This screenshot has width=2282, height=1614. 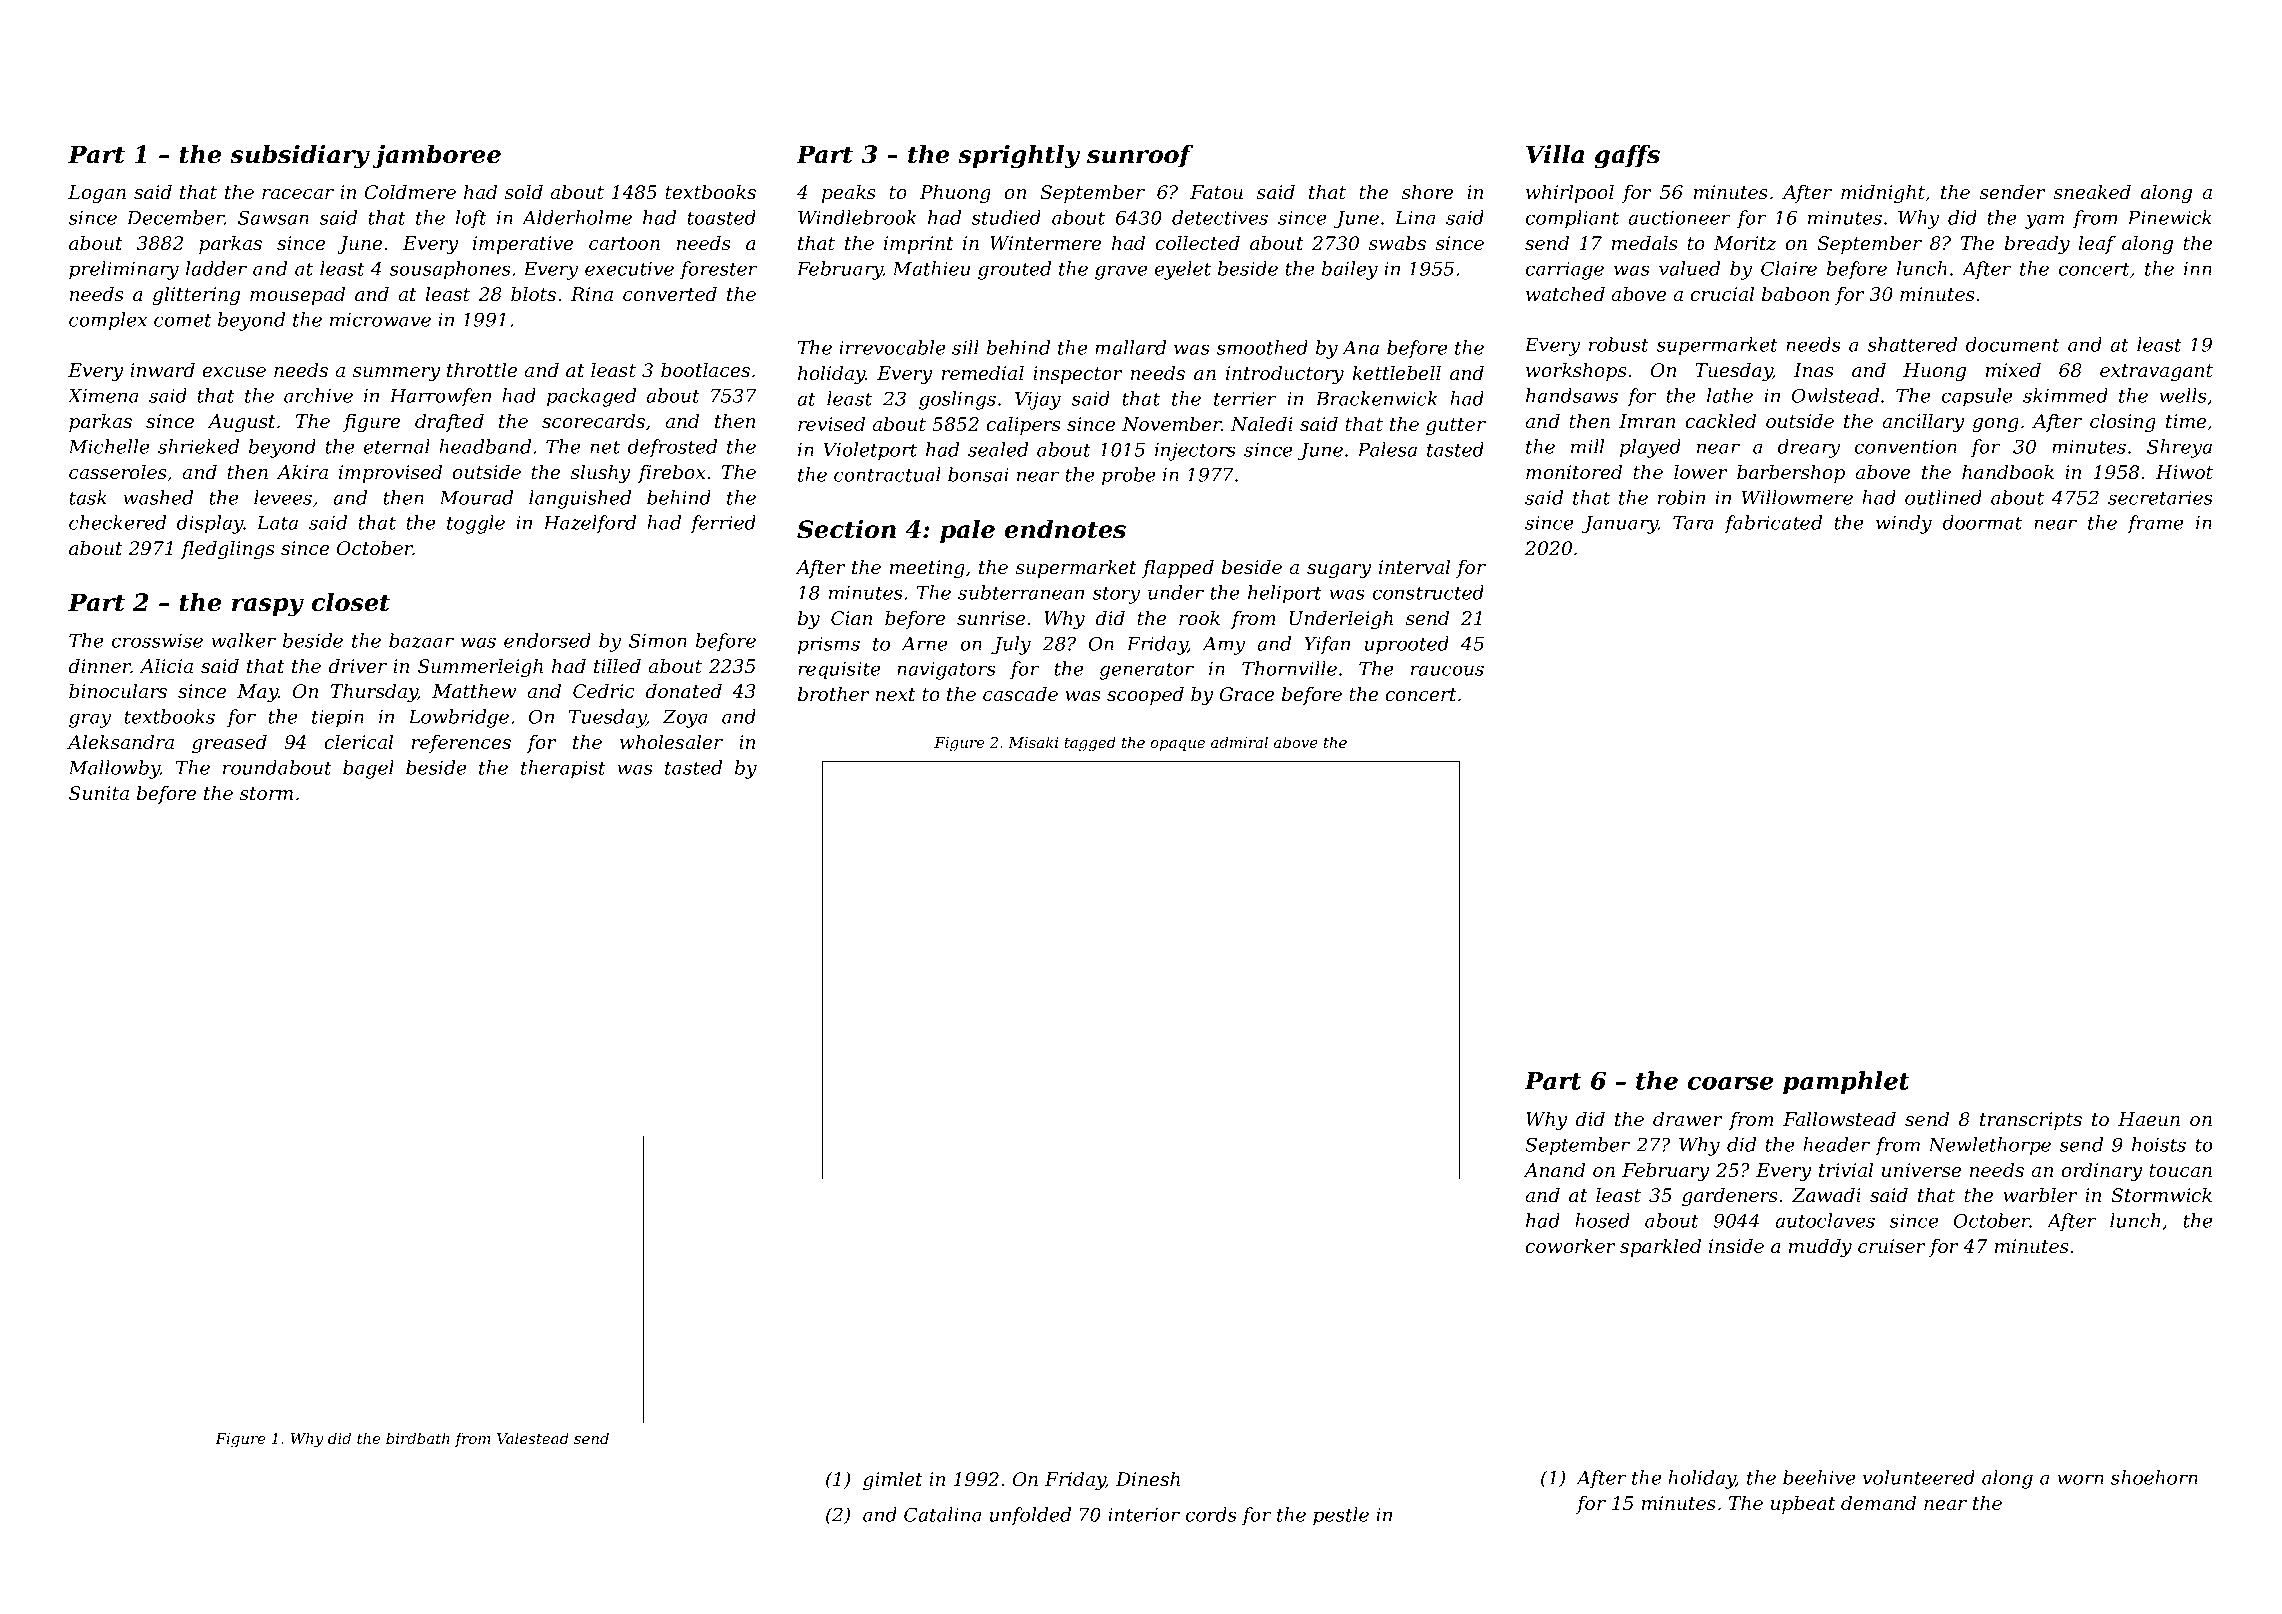 What do you see at coordinates (1019, 157) in the screenshot?
I see `sprightly` at bounding box center [1019, 157].
